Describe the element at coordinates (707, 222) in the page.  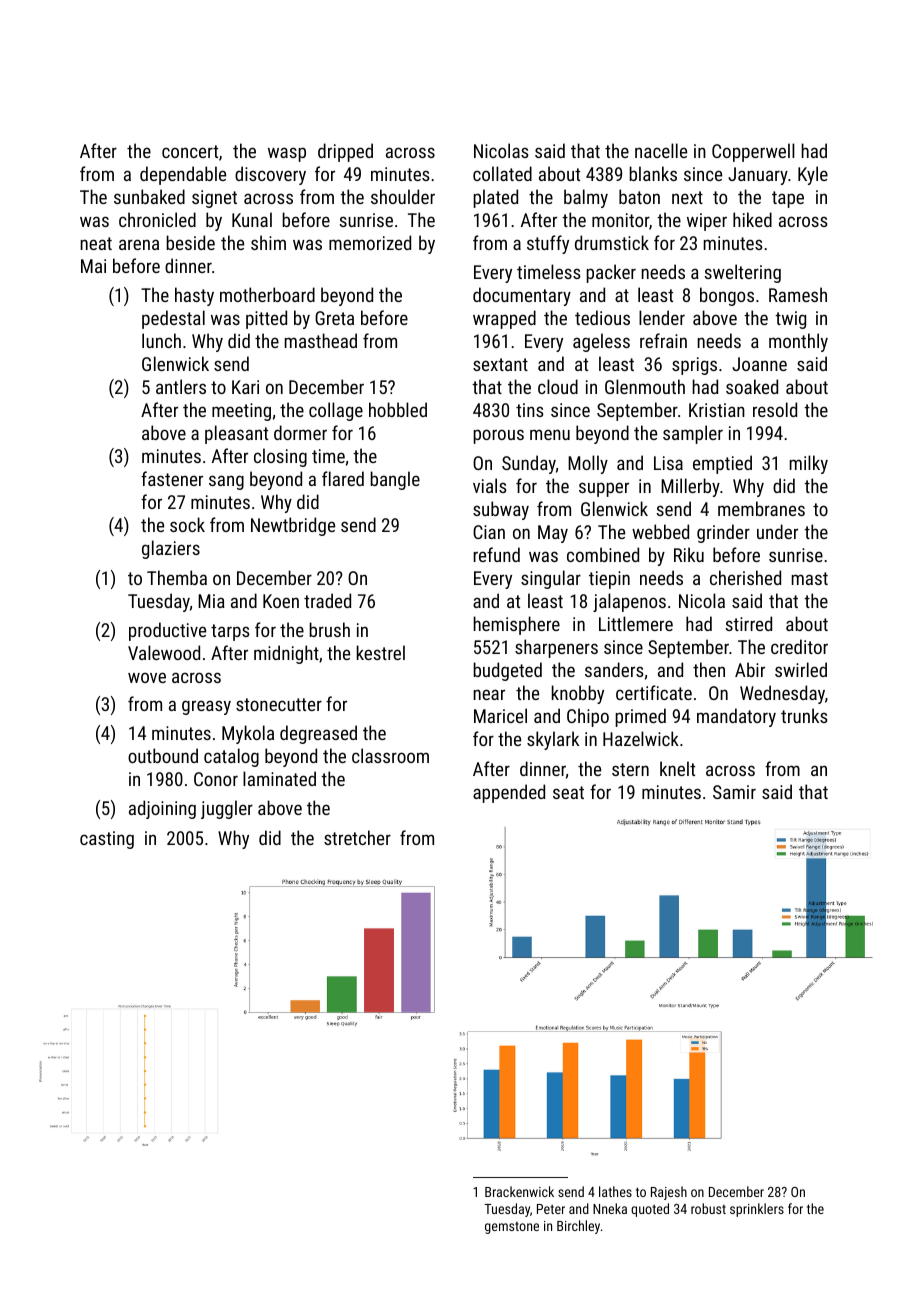
I see `wiper` at that location.
